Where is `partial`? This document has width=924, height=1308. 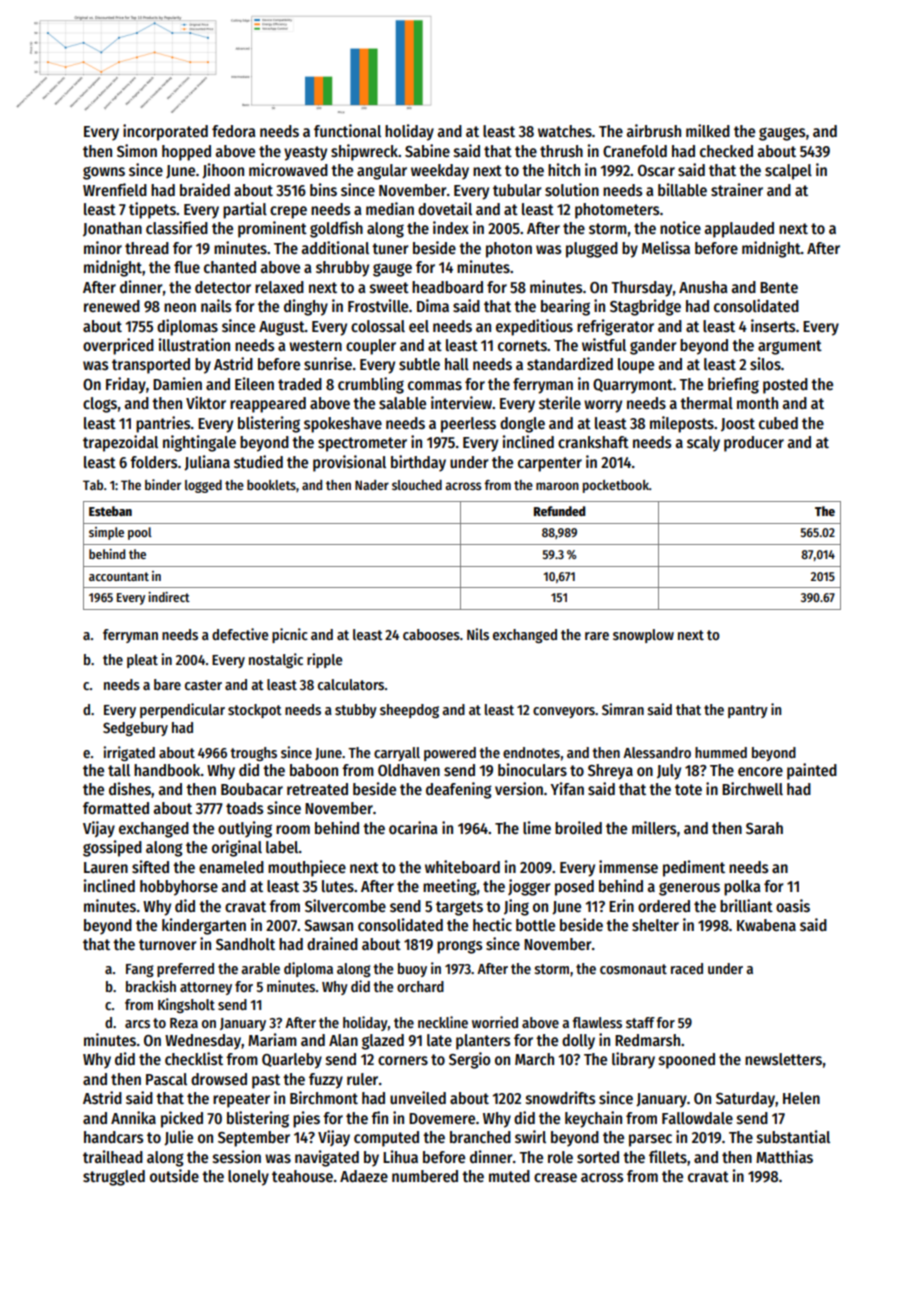 partial is located at coordinates (245, 210).
